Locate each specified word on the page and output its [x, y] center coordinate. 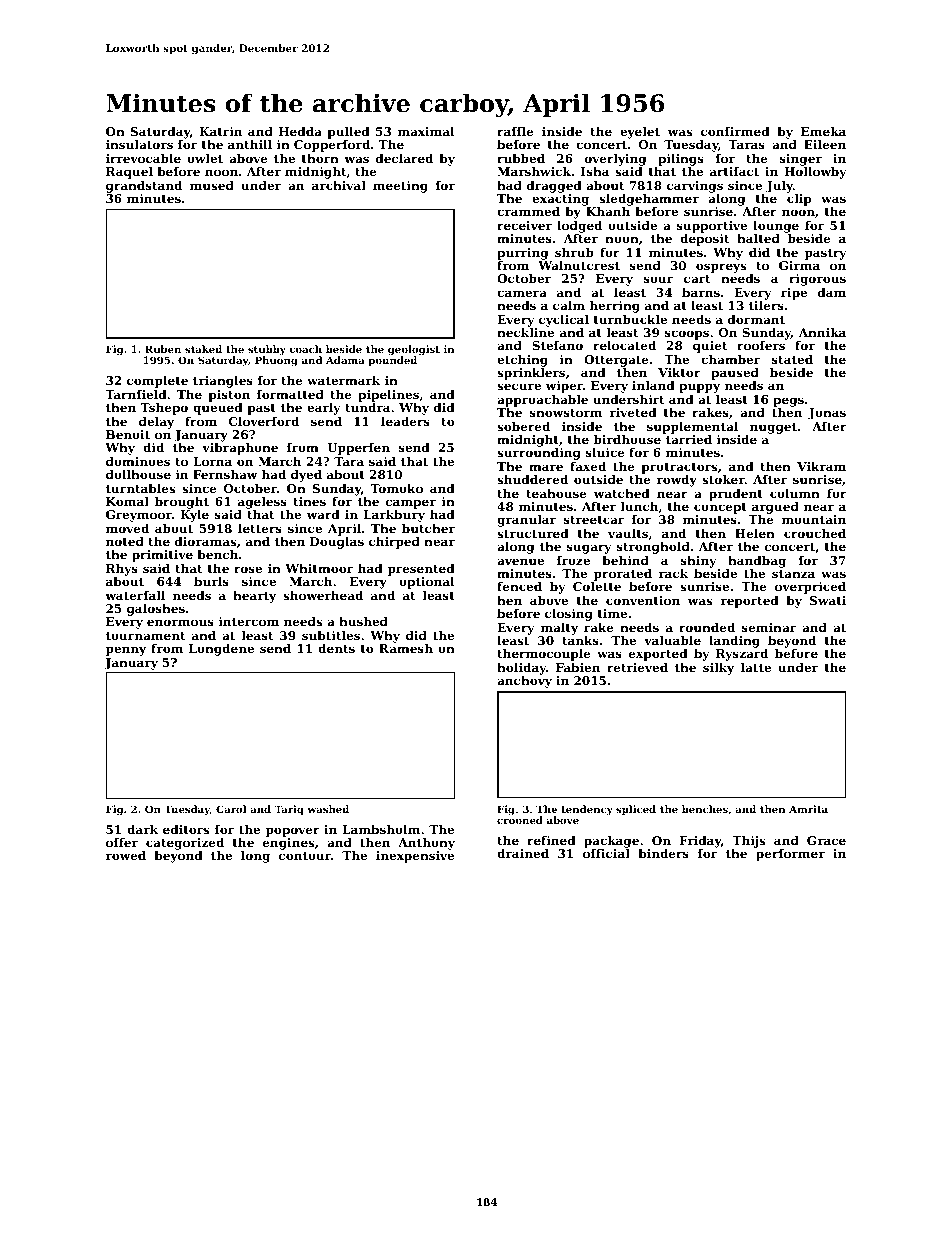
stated [792, 359]
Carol [231, 809]
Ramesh [406, 648]
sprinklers [531, 374]
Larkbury [394, 516]
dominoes [138, 461]
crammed [528, 211]
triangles [223, 382]
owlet [205, 158]
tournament [146, 636]
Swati [828, 600]
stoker [723, 479]
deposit [705, 240]
